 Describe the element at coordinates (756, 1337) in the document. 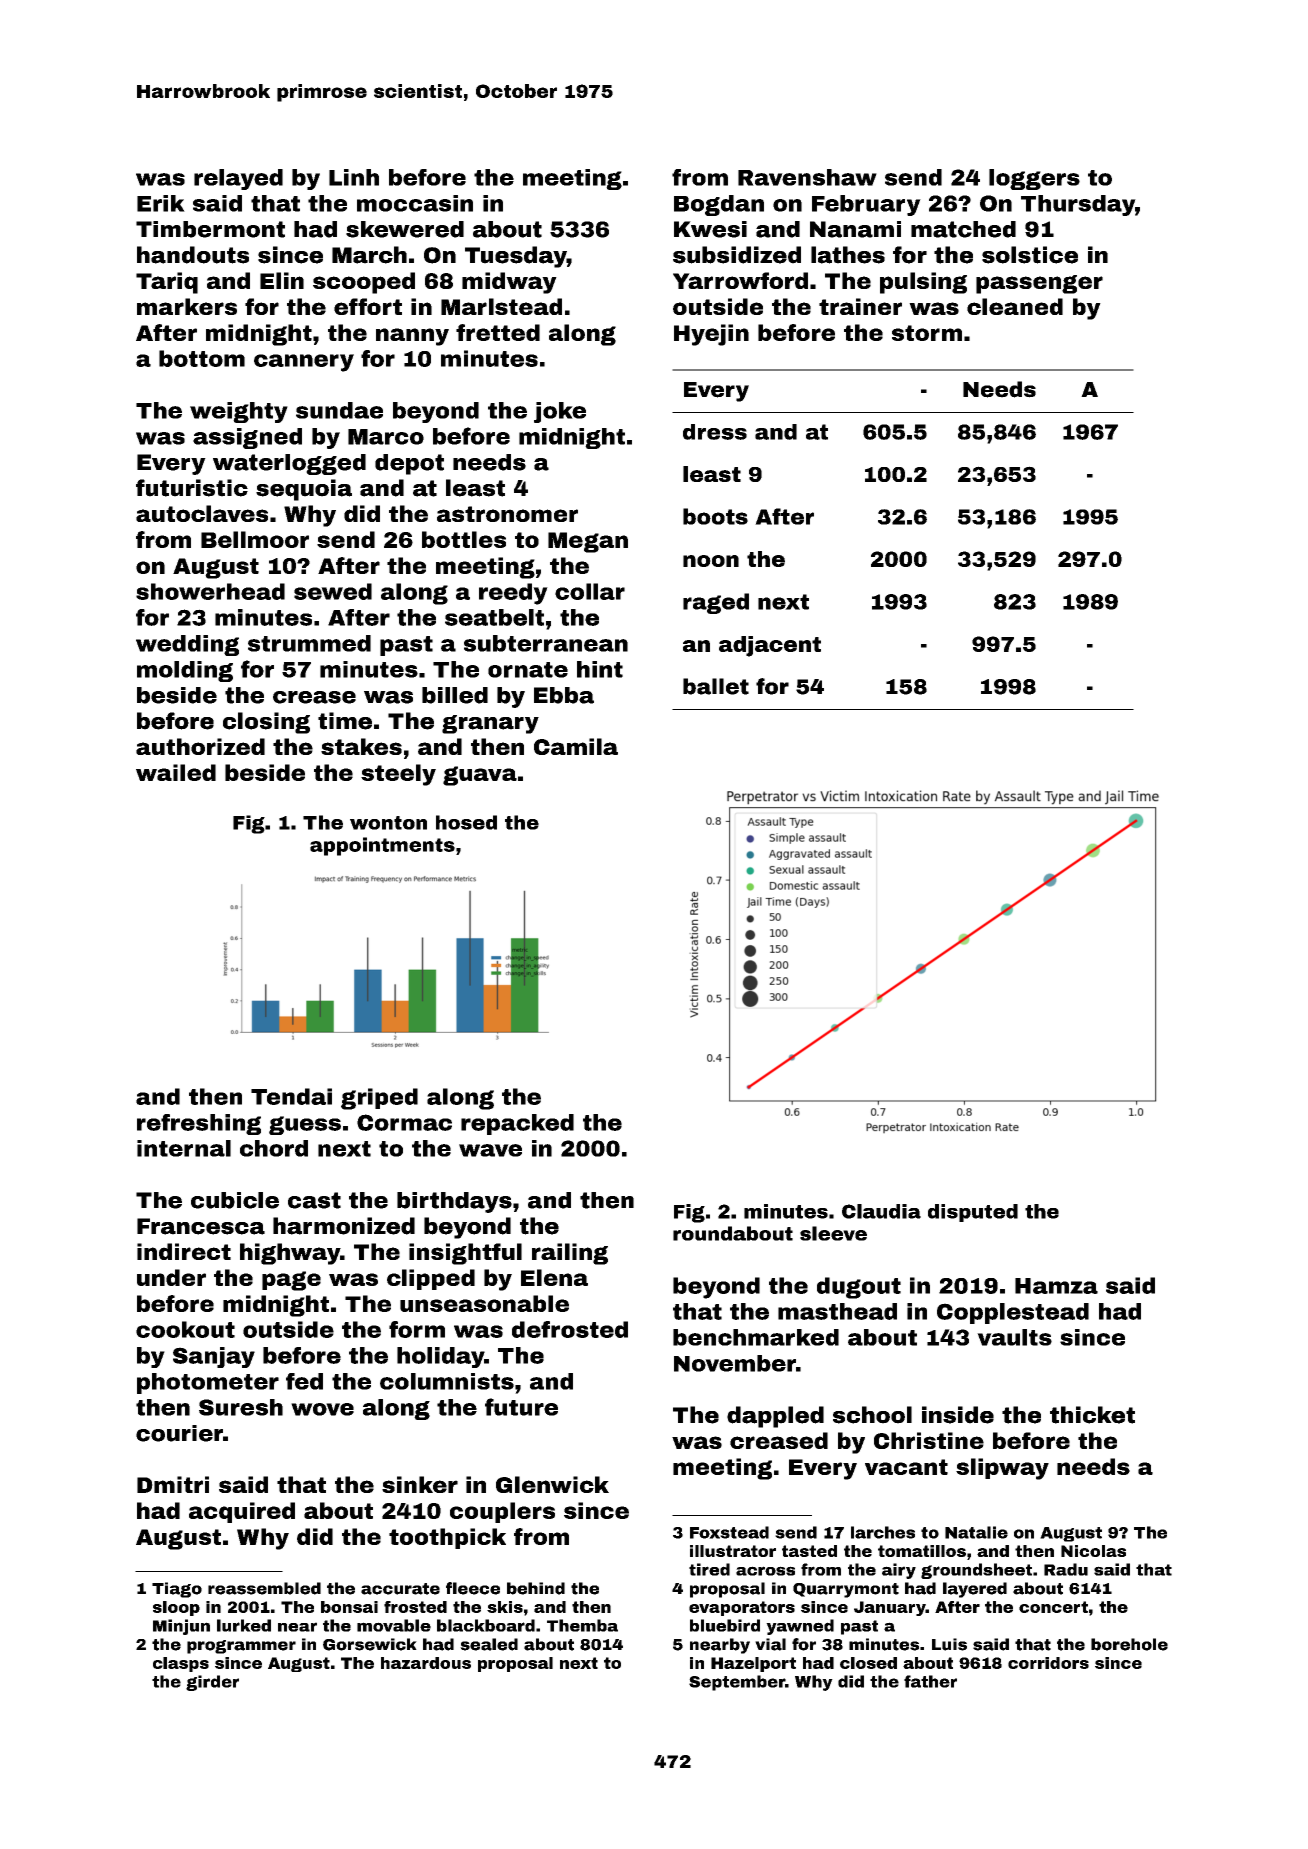

I see `benchmarked` at that location.
